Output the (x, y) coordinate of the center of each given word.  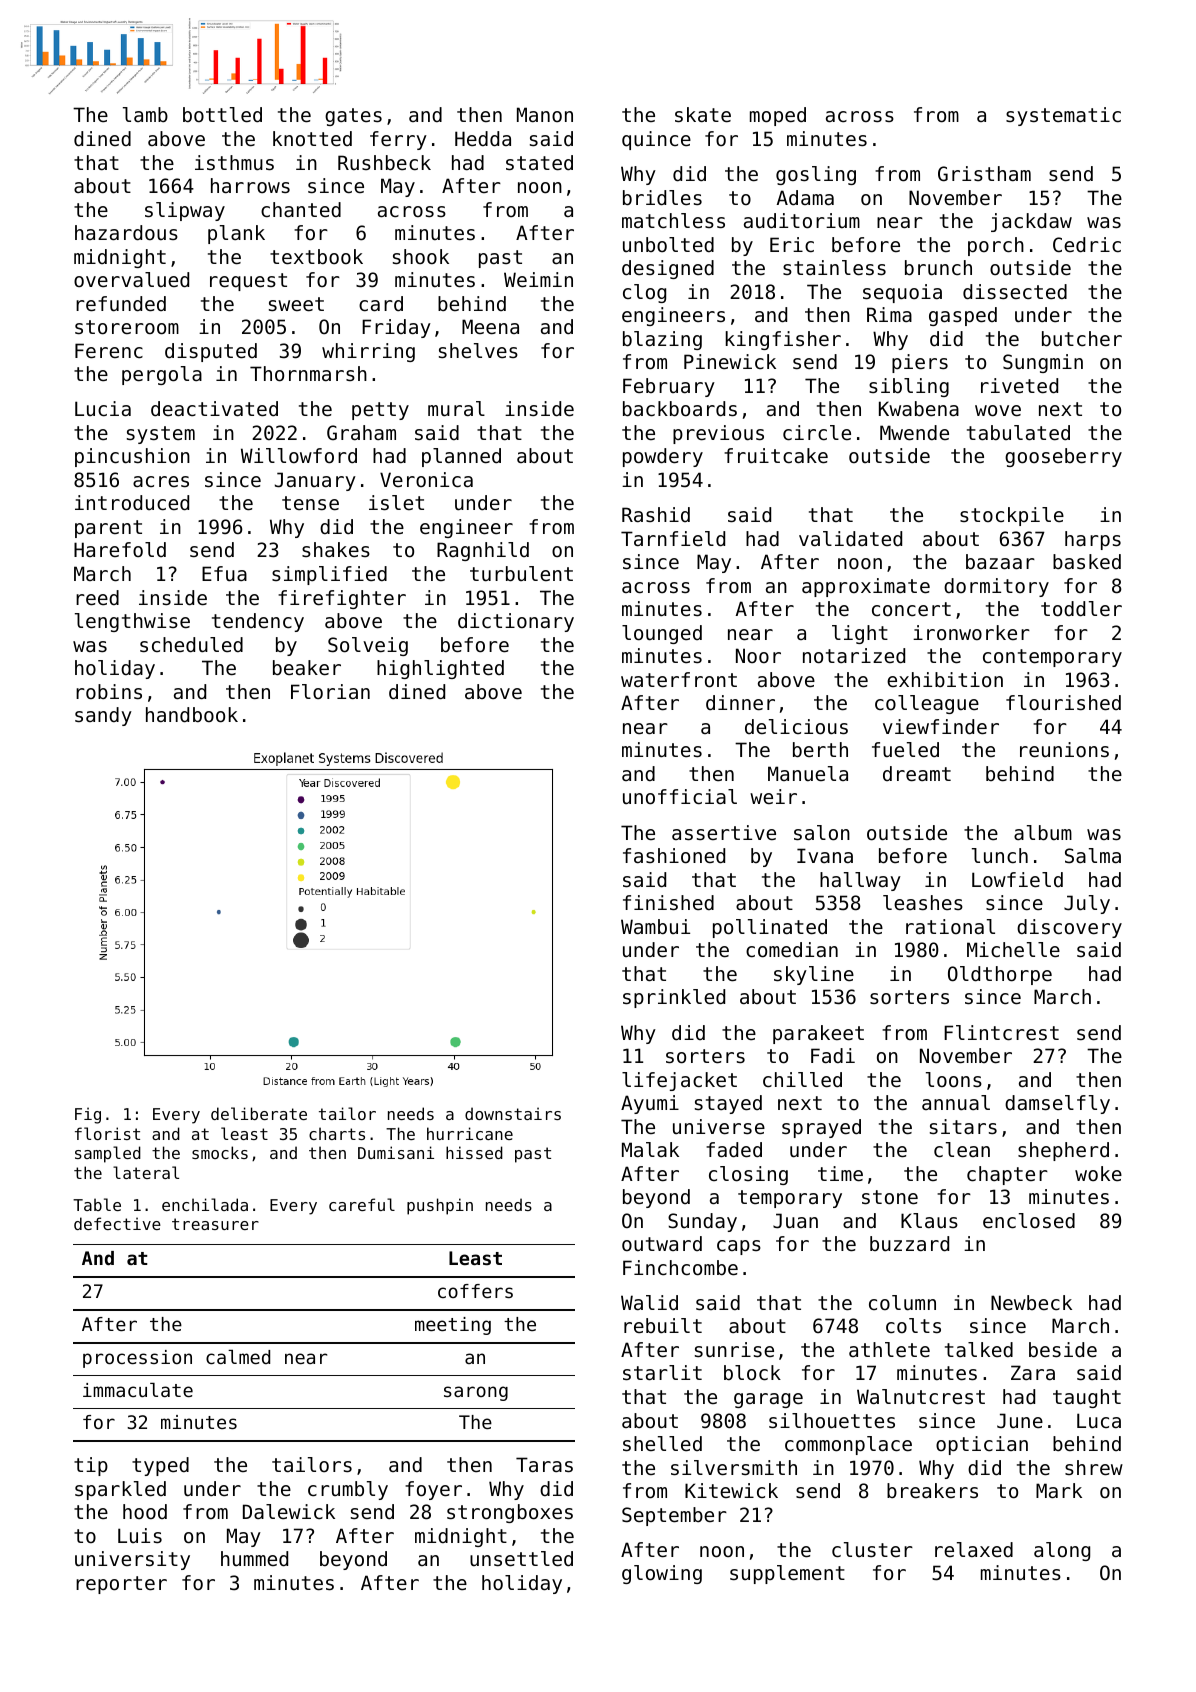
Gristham (984, 174)
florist (107, 1133)
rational (950, 927)
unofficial (680, 797)
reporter (121, 1585)
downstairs (513, 1113)
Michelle (1013, 950)
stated (539, 163)
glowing (662, 1574)
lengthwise (132, 622)
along (1062, 1551)
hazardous (126, 233)
